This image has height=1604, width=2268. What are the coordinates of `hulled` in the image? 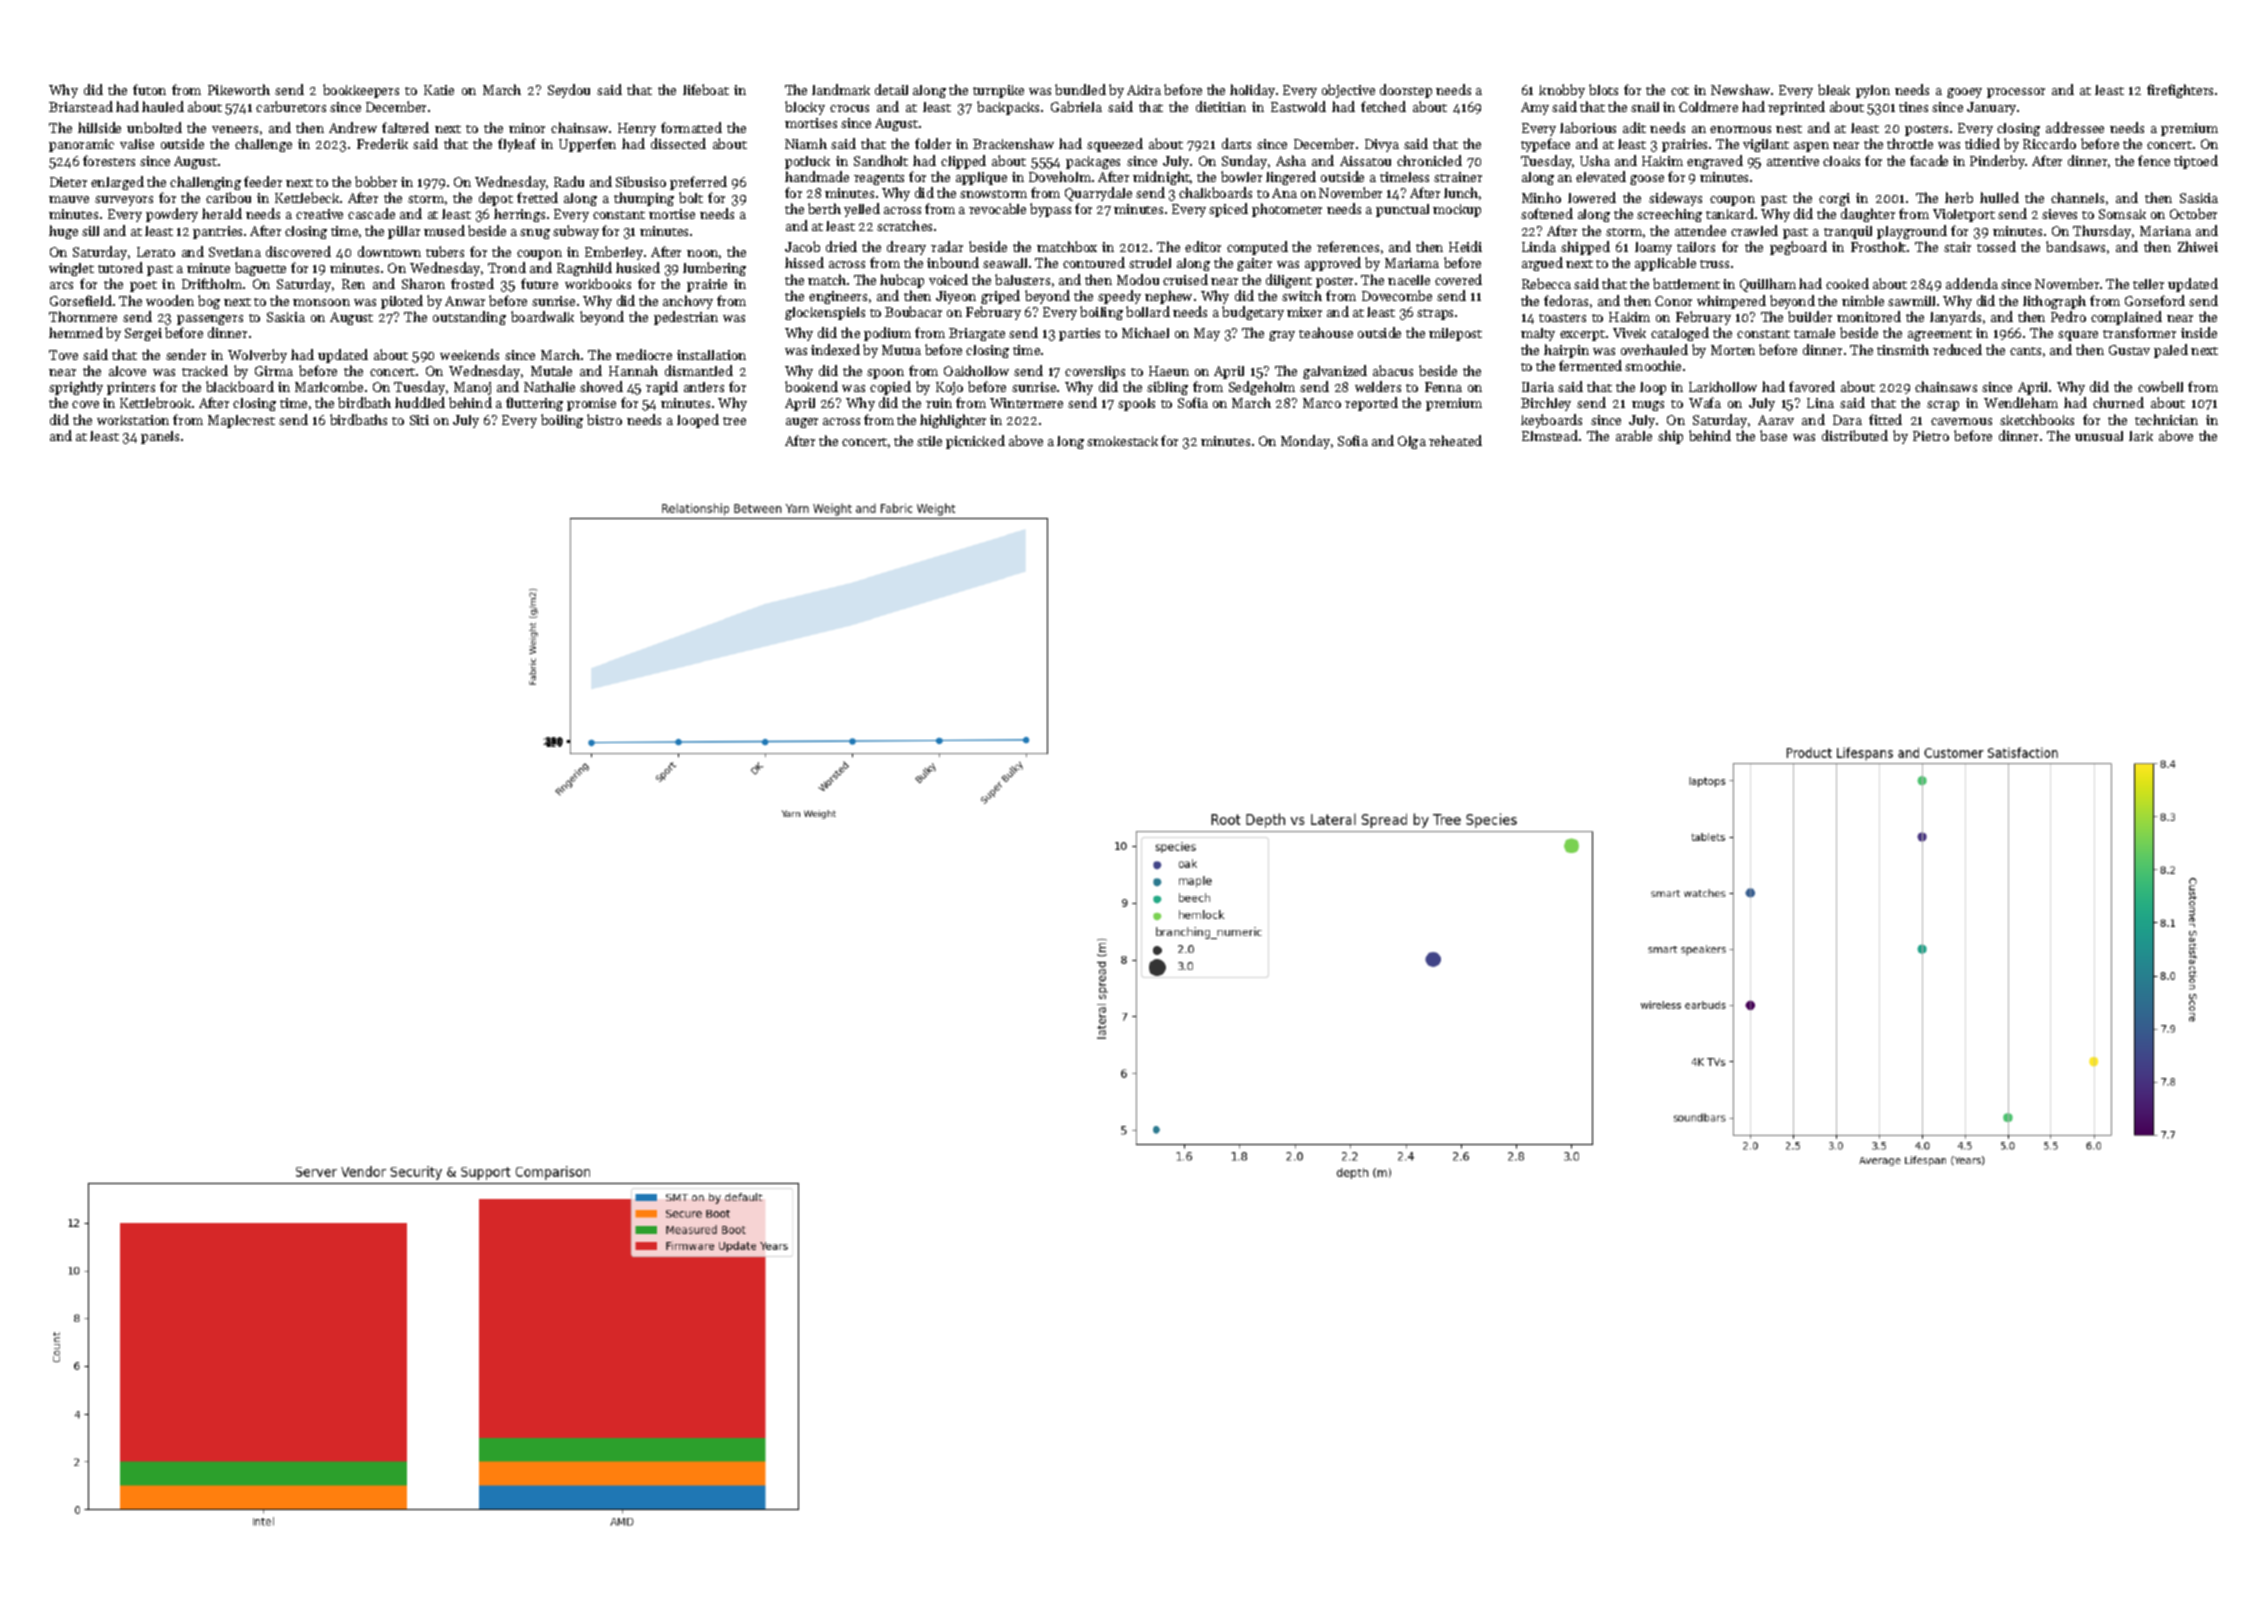 It's located at (1999, 197).
